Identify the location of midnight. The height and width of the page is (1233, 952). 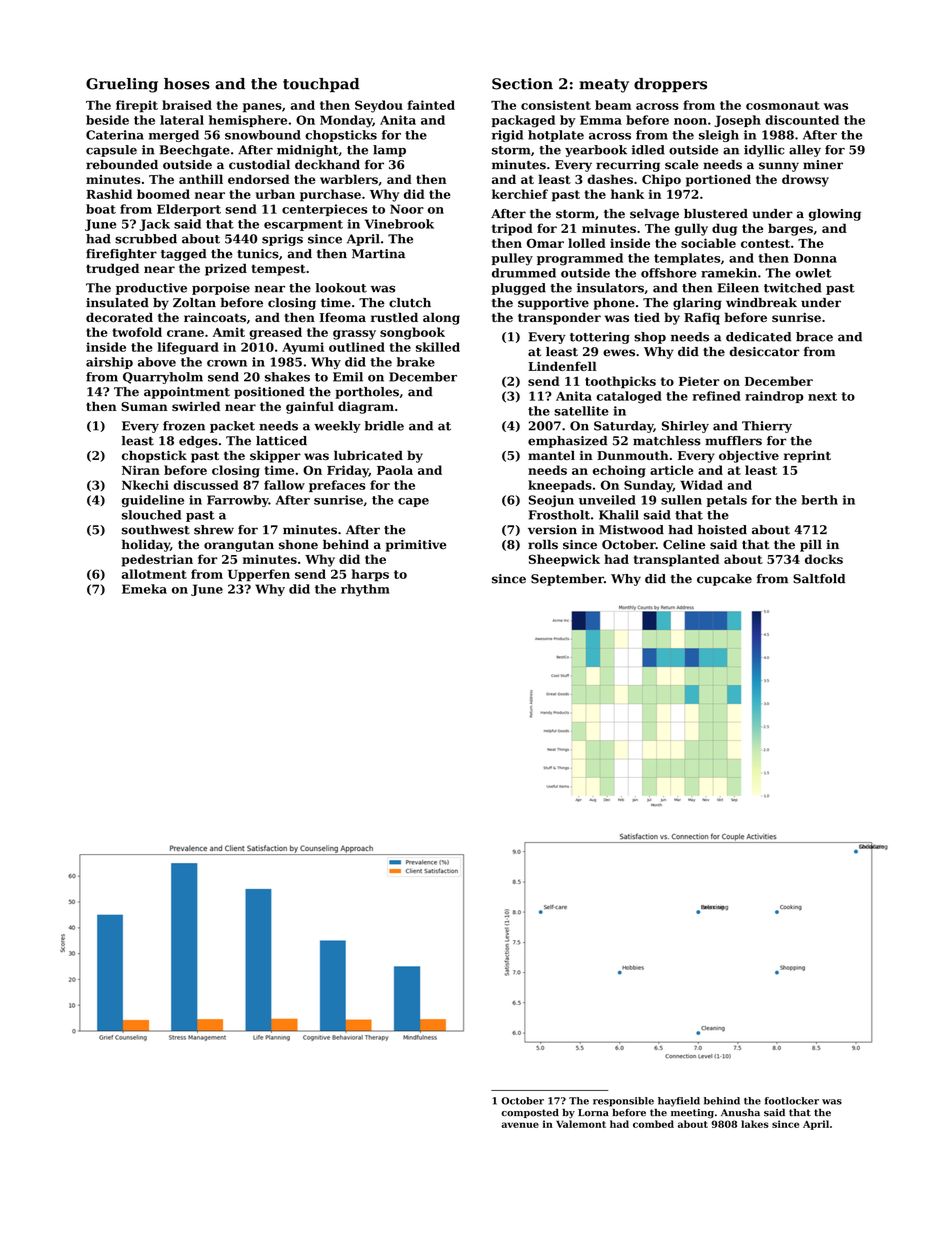
(307, 151).
